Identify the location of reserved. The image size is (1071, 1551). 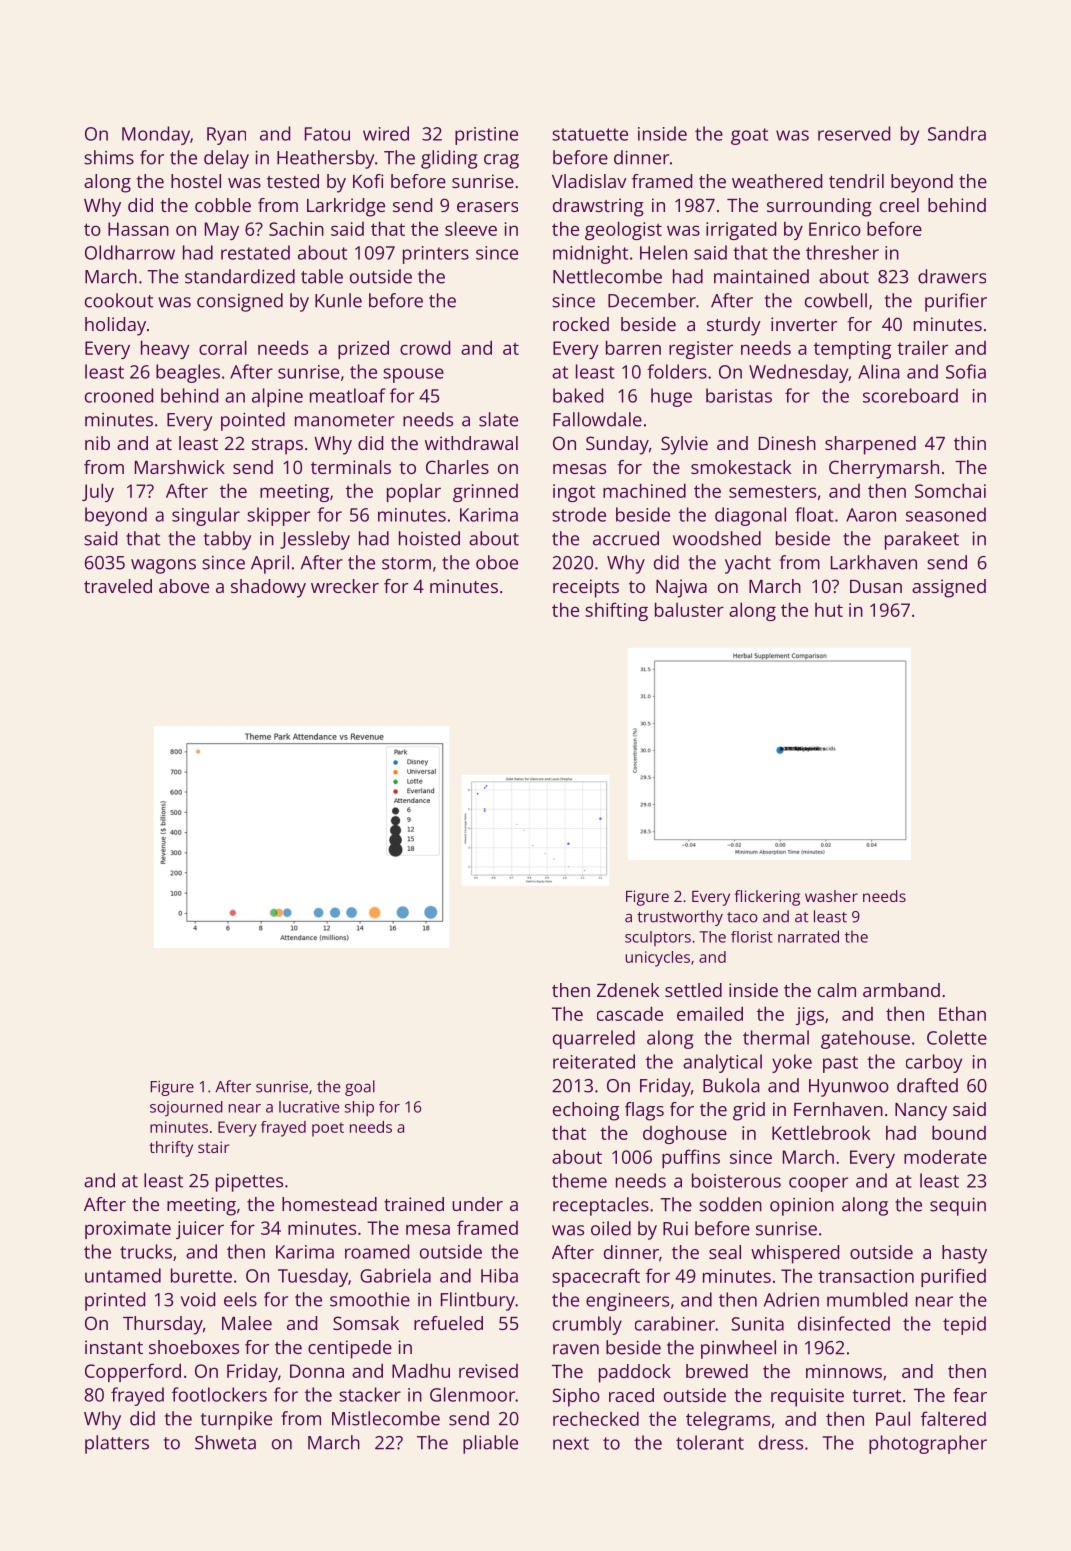
(854, 133).
